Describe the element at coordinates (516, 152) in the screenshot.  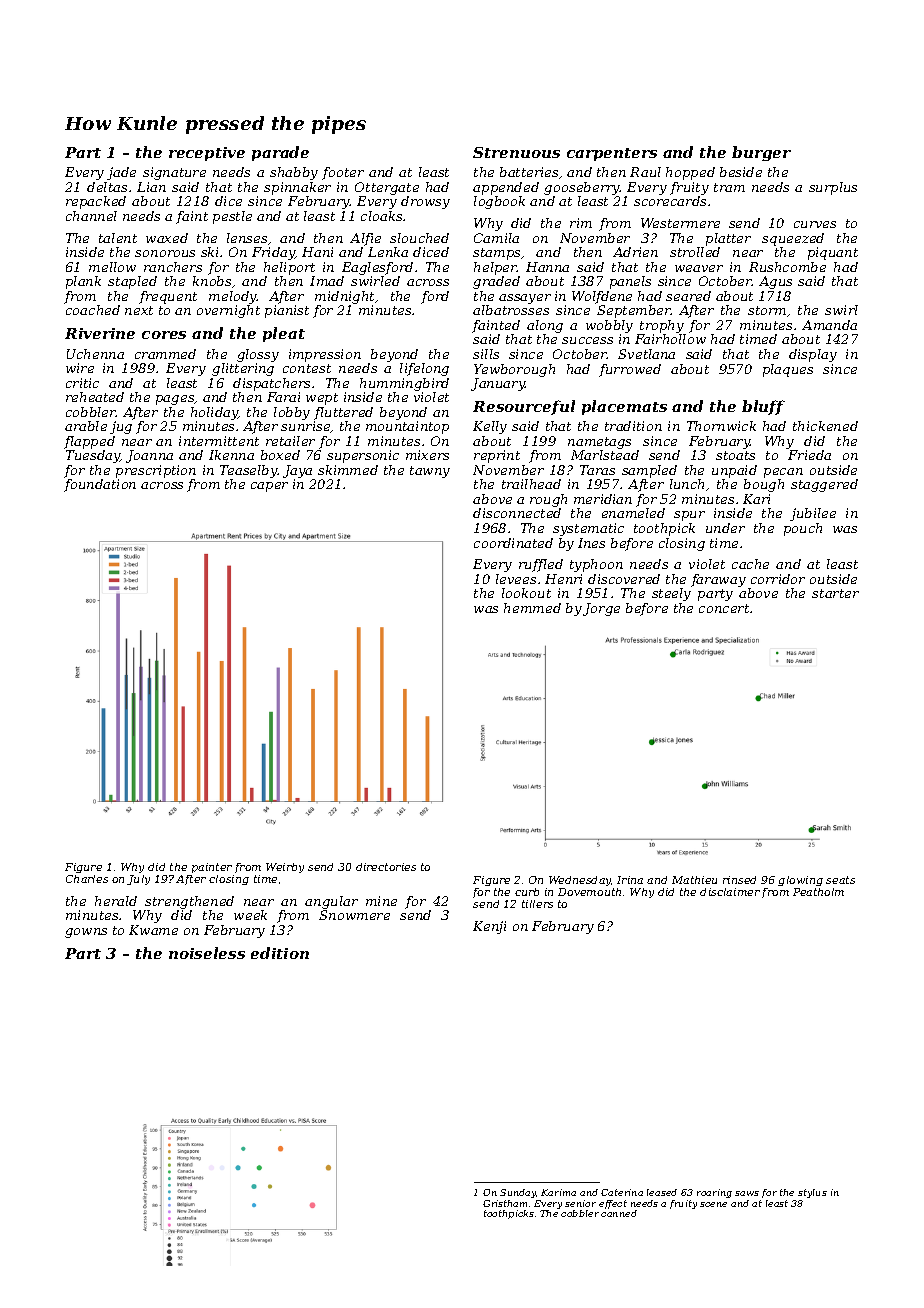
I see `Strenuous` at that location.
